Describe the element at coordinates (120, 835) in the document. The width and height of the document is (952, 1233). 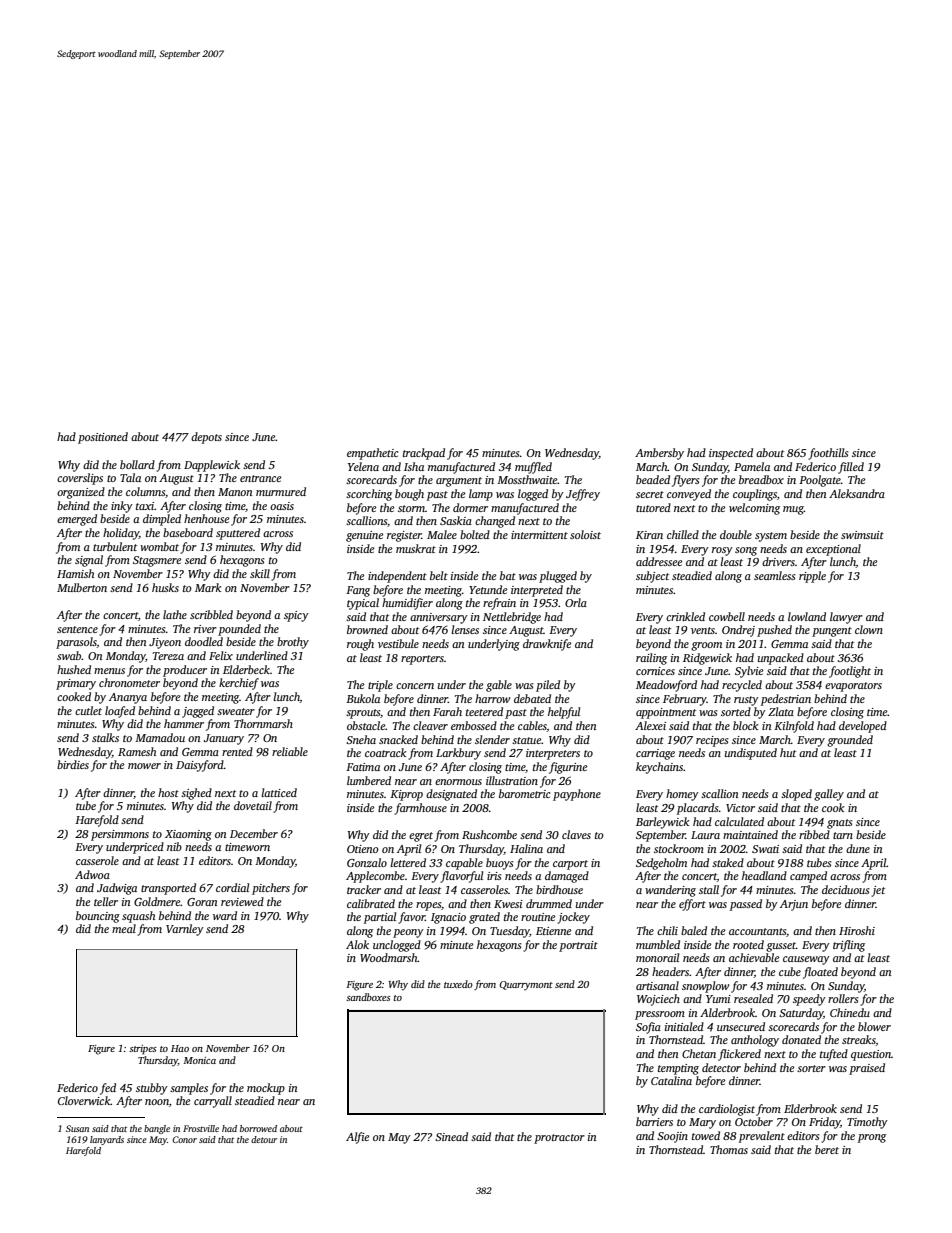
I see `persimmons` at that location.
